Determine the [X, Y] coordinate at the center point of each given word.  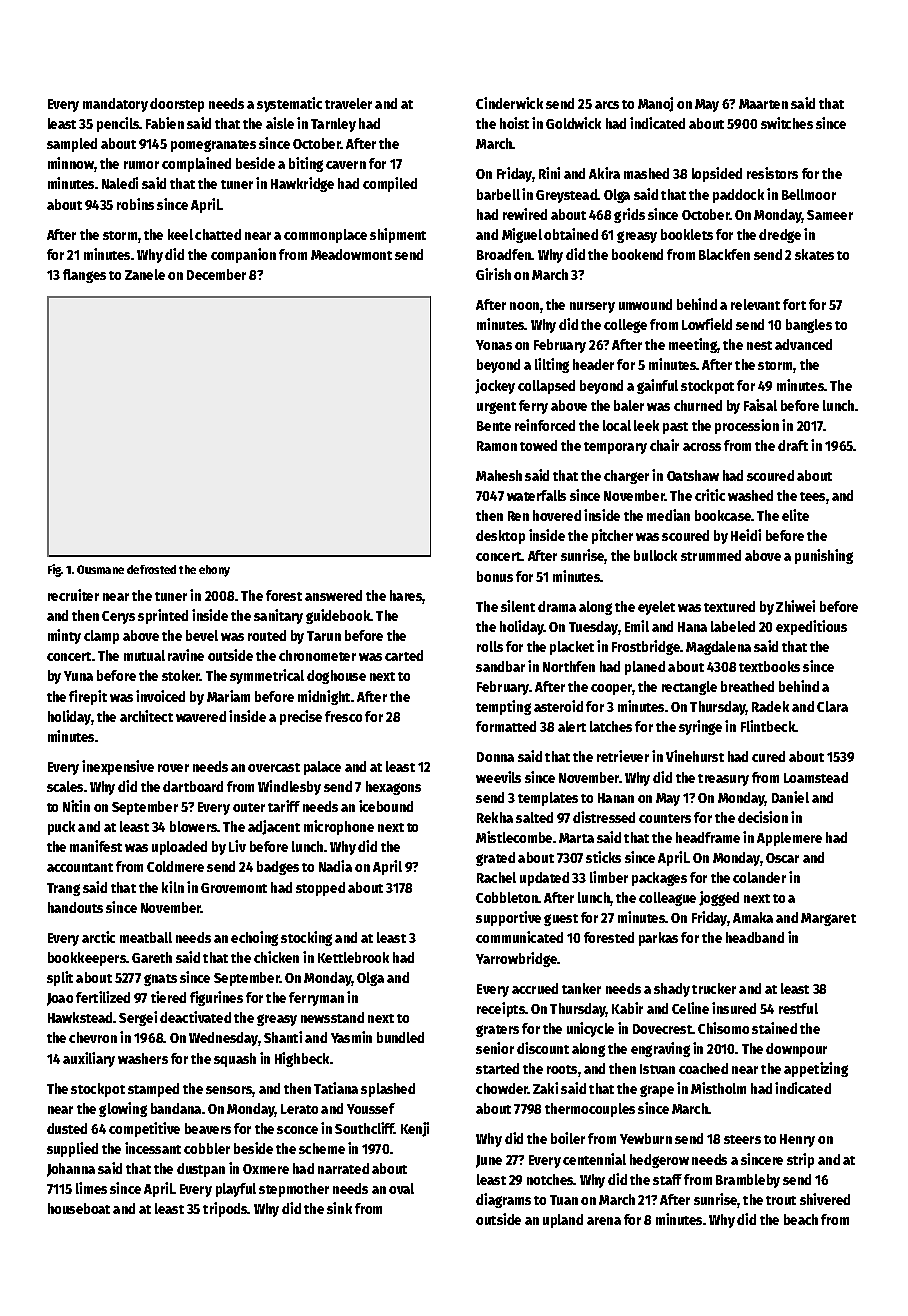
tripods [225, 1209]
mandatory [115, 105]
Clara [832, 706]
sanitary [278, 616]
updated [544, 879]
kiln [173, 887]
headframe [708, 837]
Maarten [763, 104]
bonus [495, 576]
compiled [390, 184]
